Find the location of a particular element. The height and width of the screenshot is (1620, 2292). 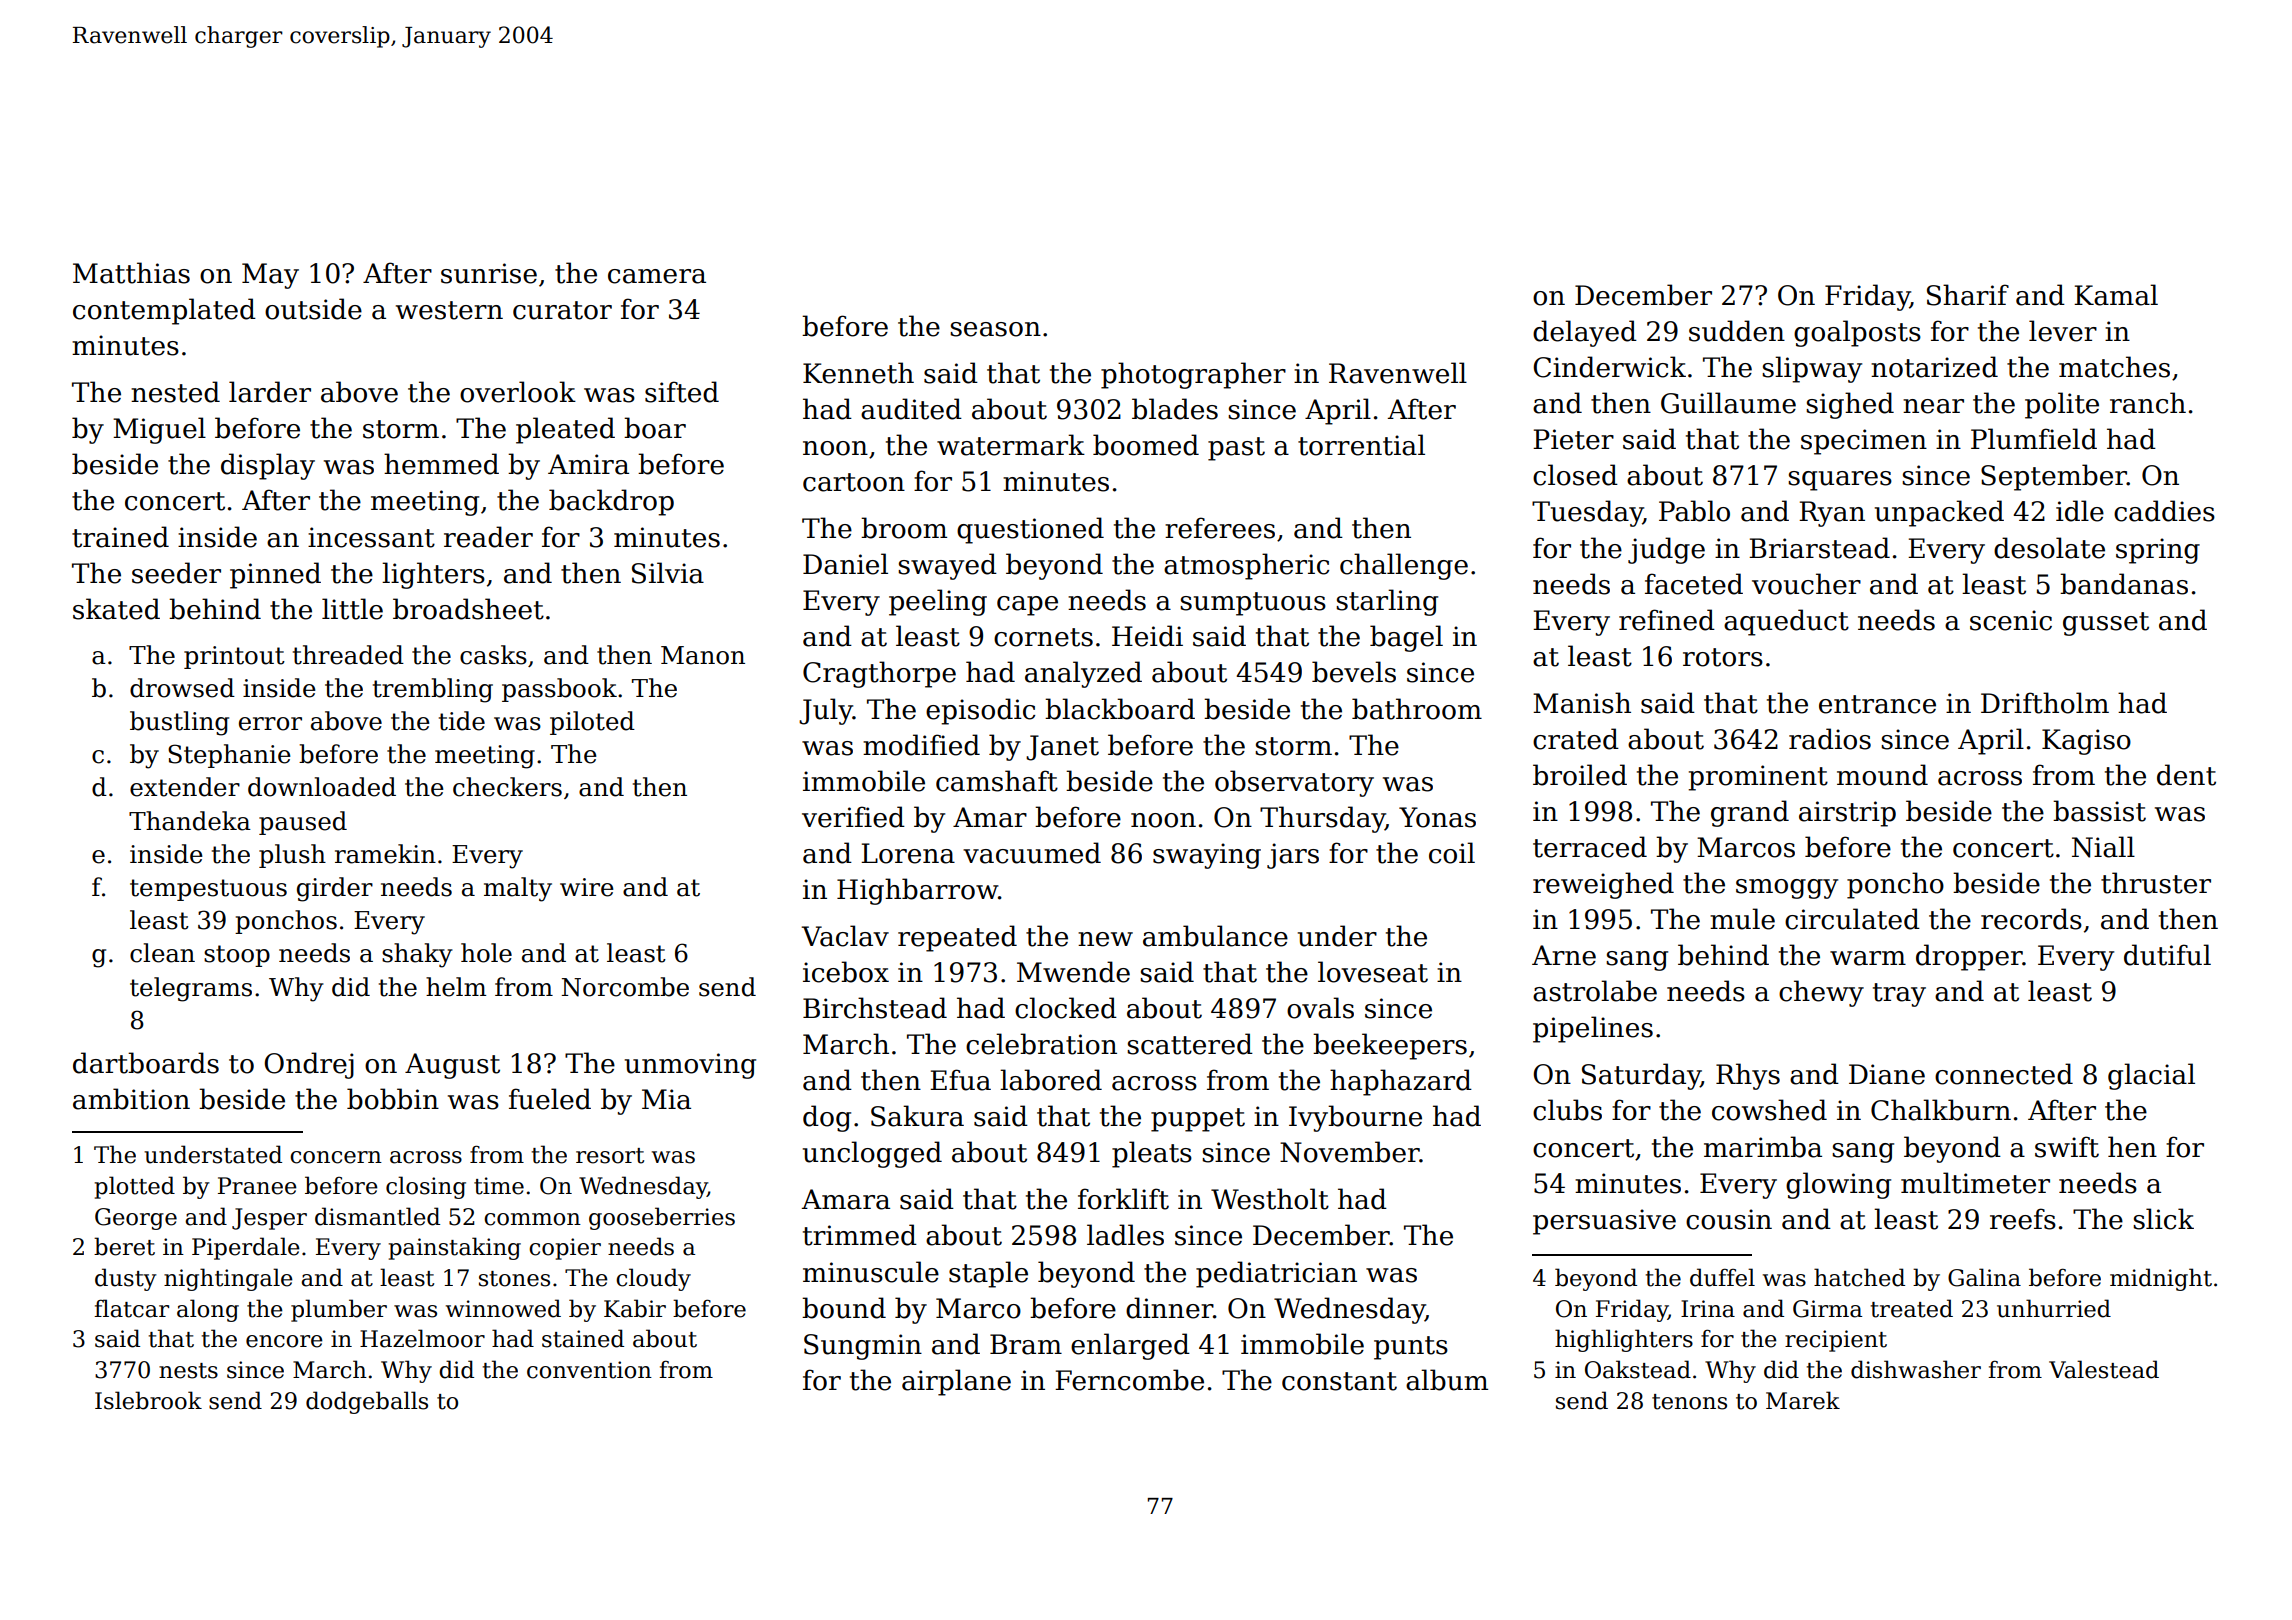

unpacked is located at coordinates (1939, 513).
